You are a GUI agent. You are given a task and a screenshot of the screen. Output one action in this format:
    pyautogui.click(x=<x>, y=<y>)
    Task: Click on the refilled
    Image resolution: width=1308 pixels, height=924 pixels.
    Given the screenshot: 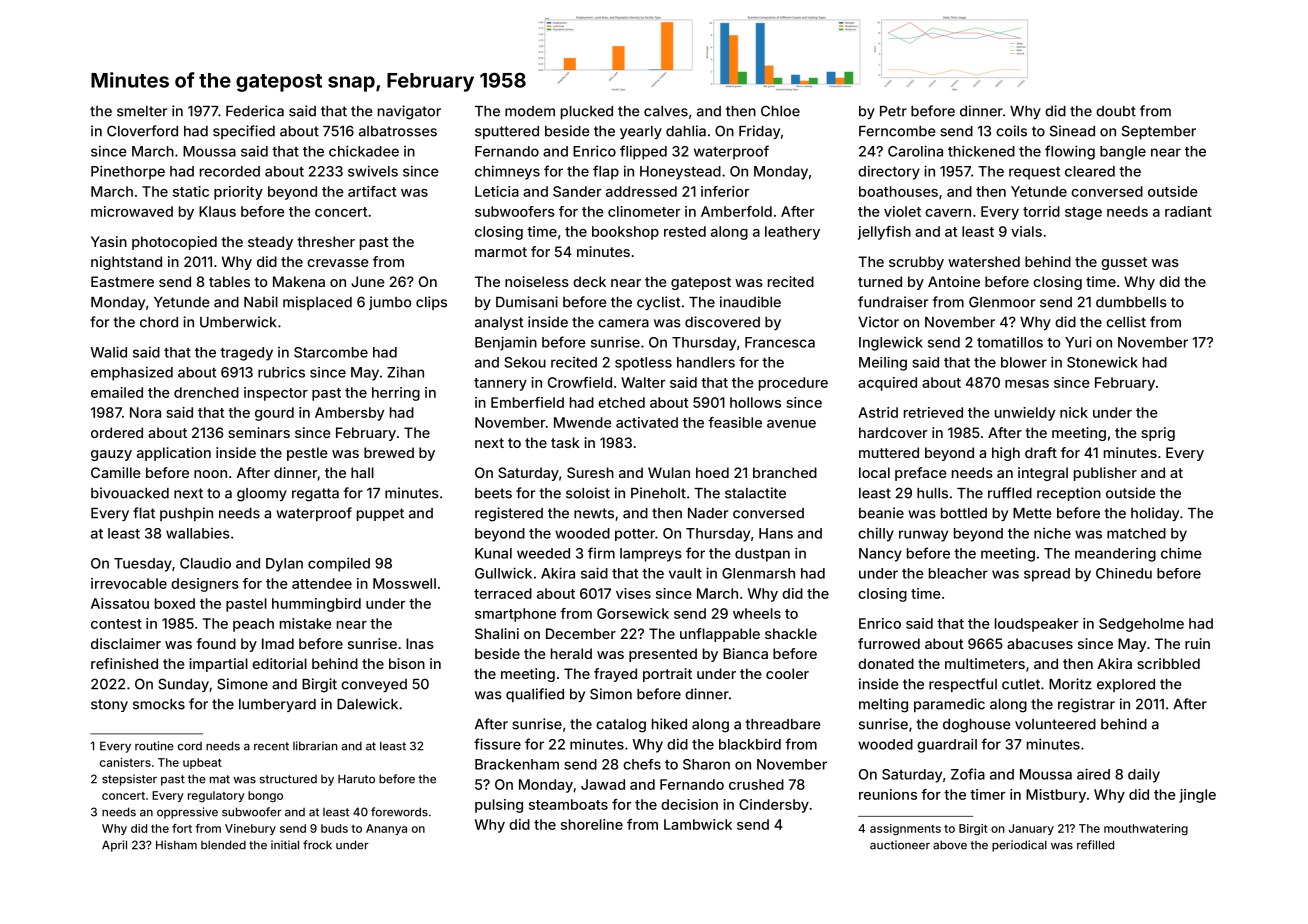 What is the action you would take?
    pyautogui.click(x=1095, y=845)
